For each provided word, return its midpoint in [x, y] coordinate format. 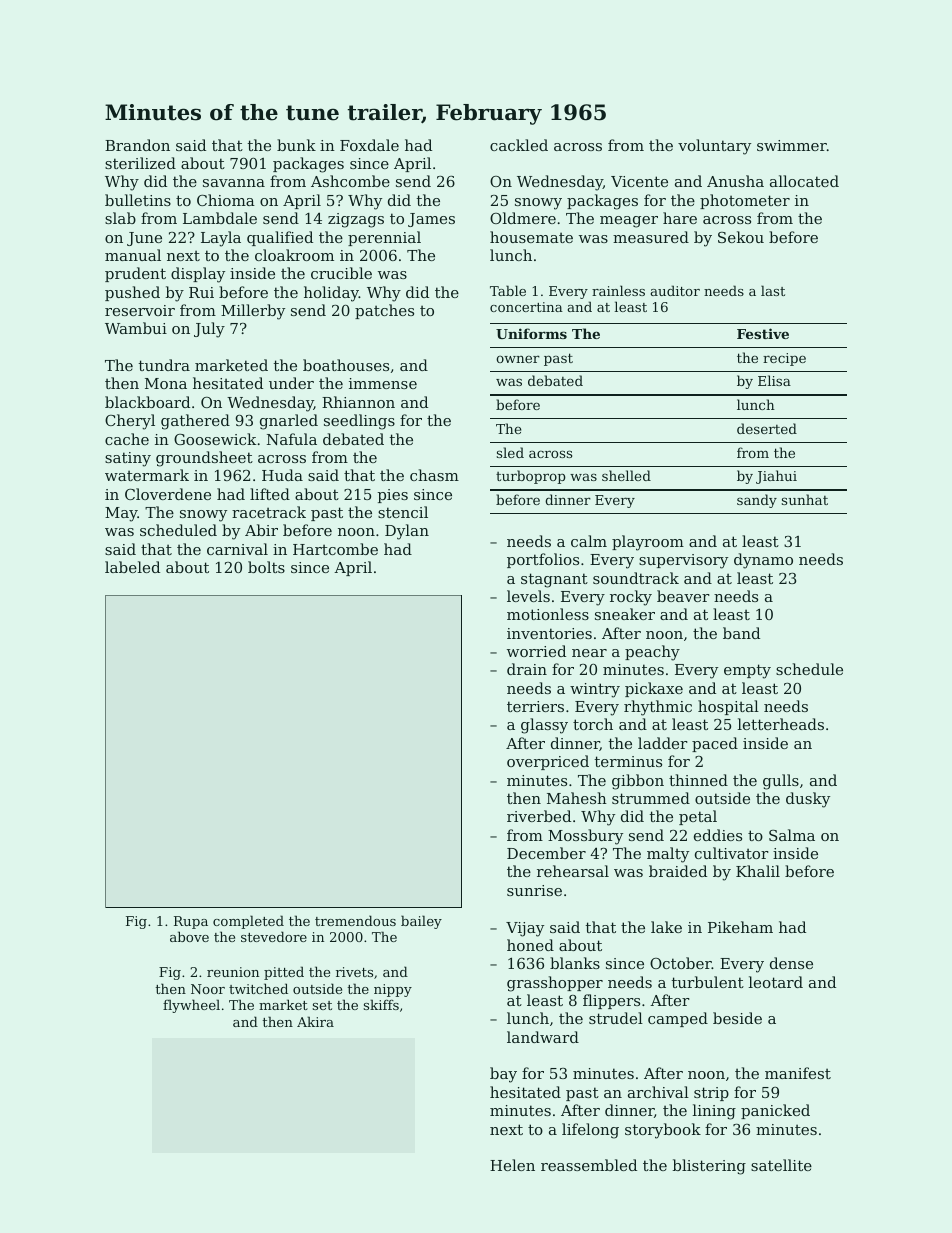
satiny [128, 459]
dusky [808, 800]
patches [384, 311]
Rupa [191, 922]
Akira [315, 1021]
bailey [421, 922]
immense [383, 383]
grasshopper [555, 984]
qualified [280, 238]
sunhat [805, 499]
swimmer [792, 145]
